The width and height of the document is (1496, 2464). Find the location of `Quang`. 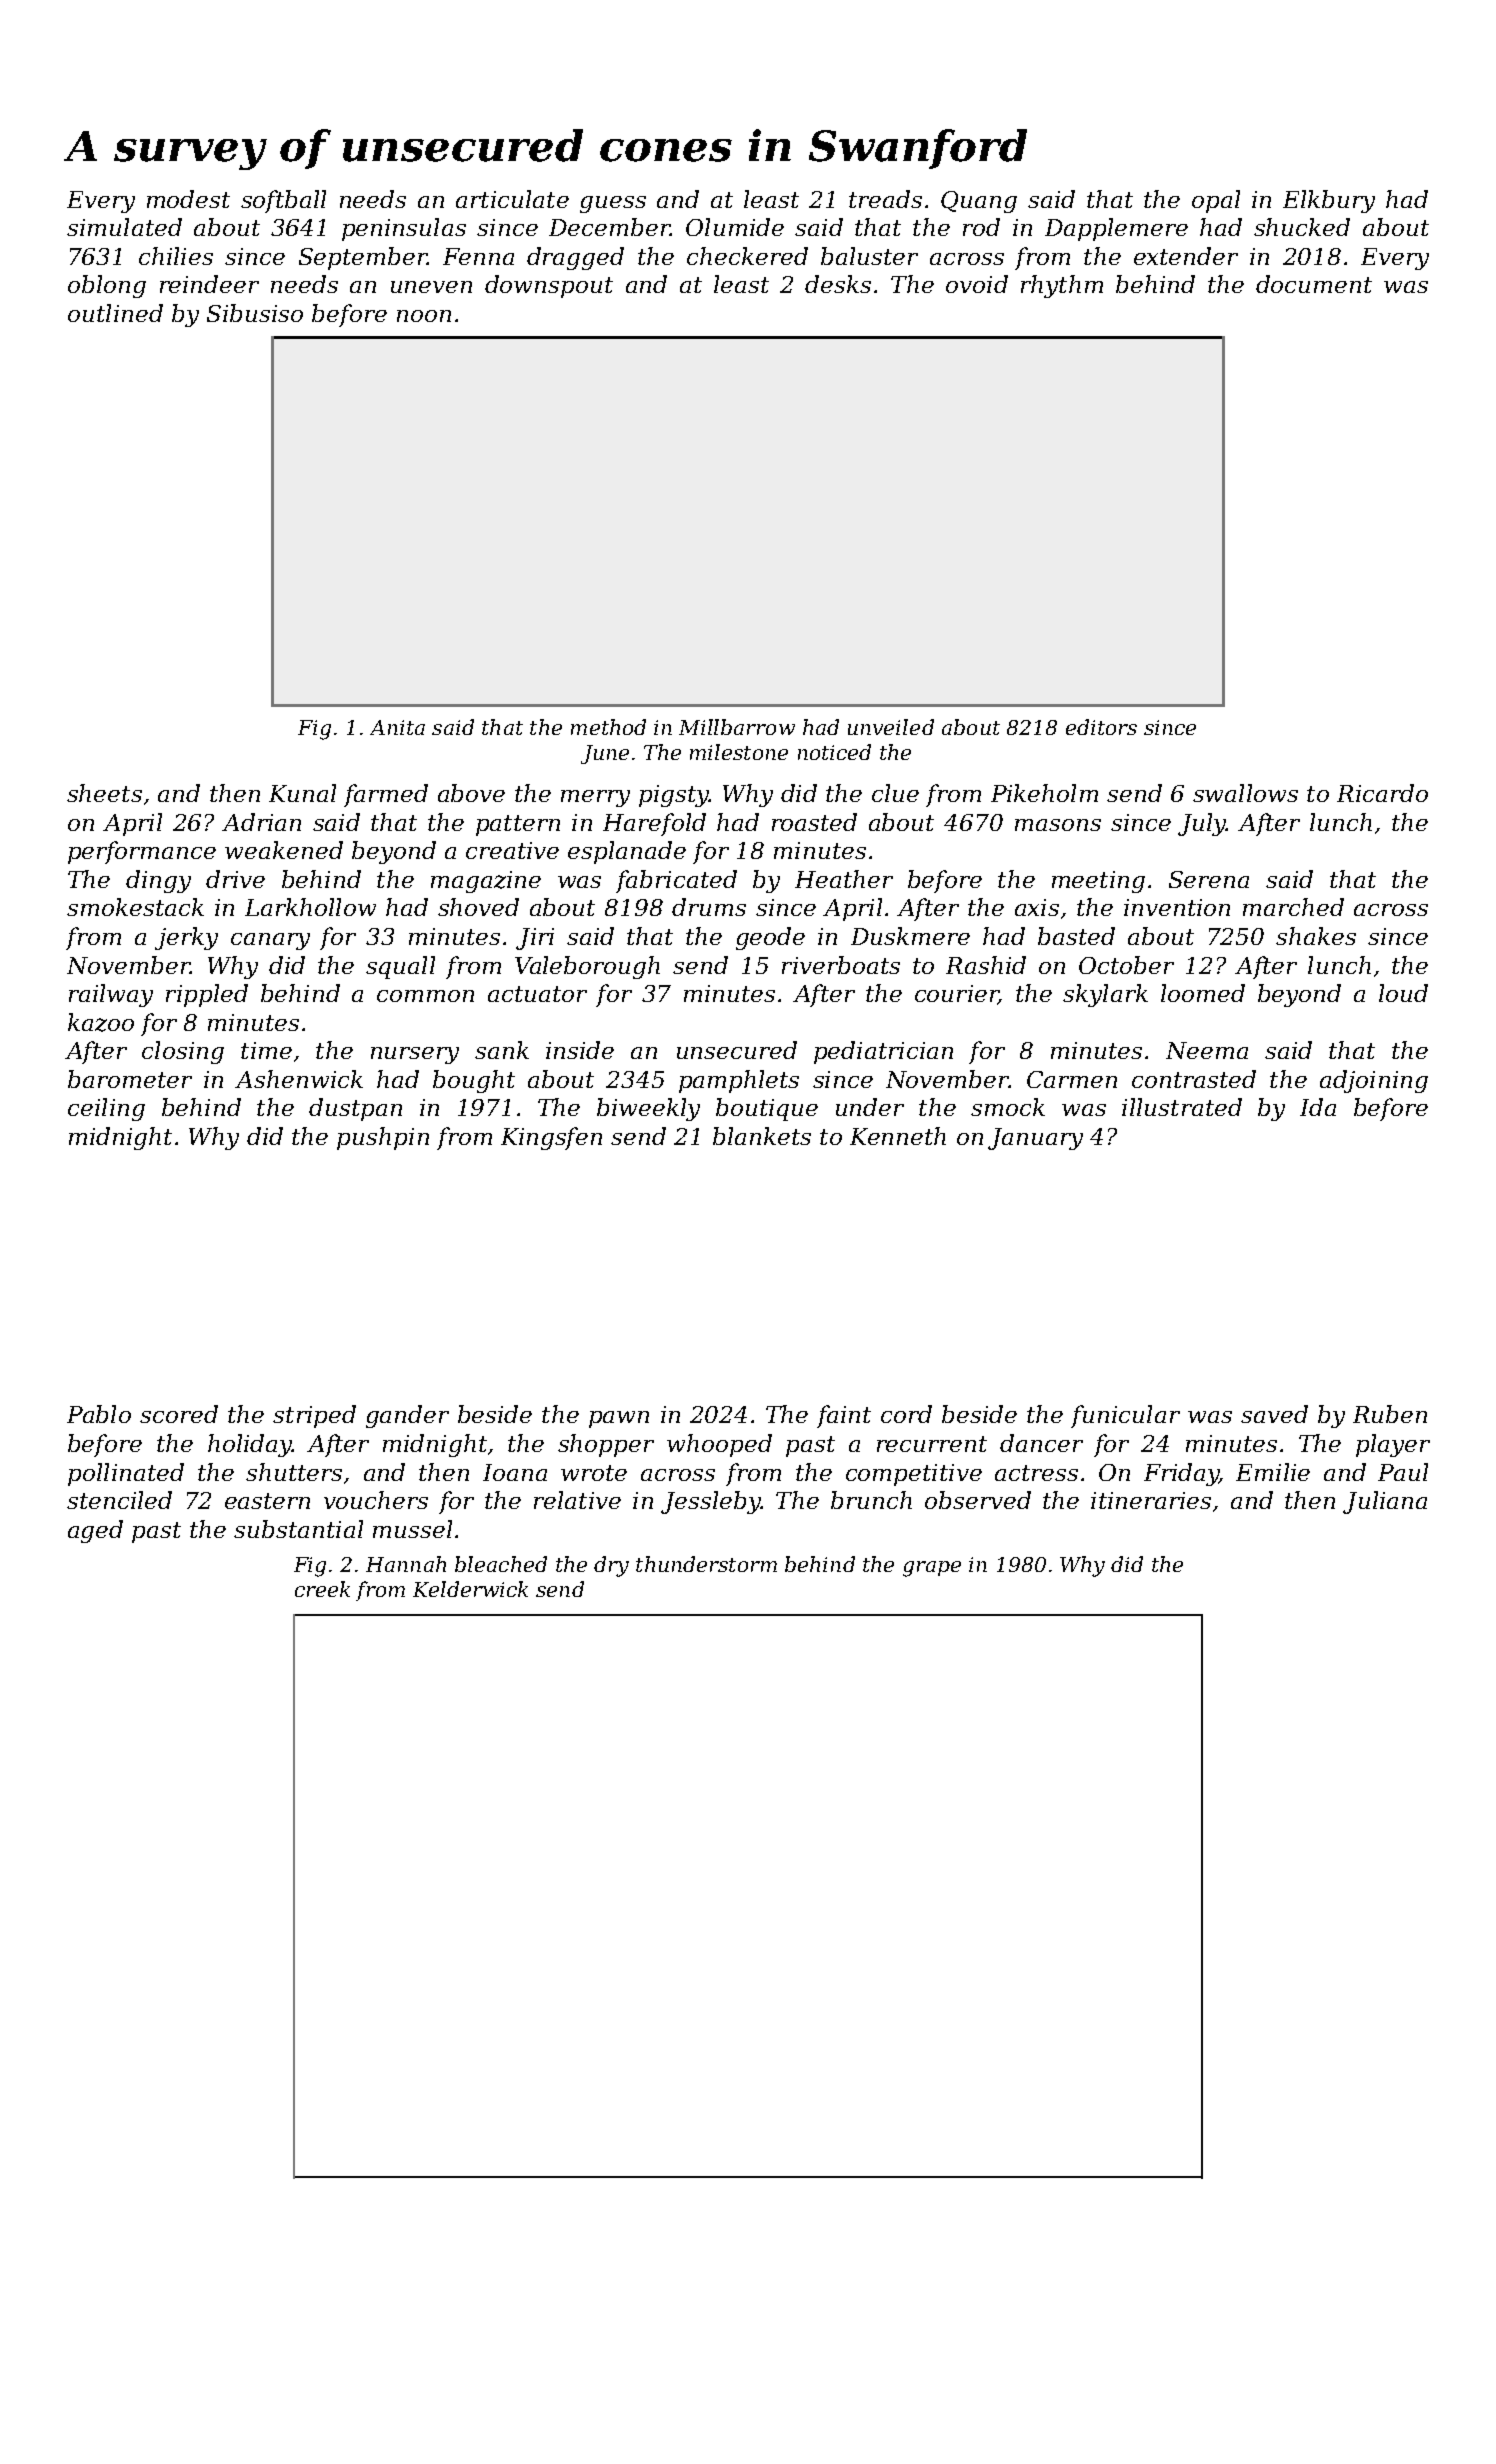

Quang is located at coordinates (979, 202).
